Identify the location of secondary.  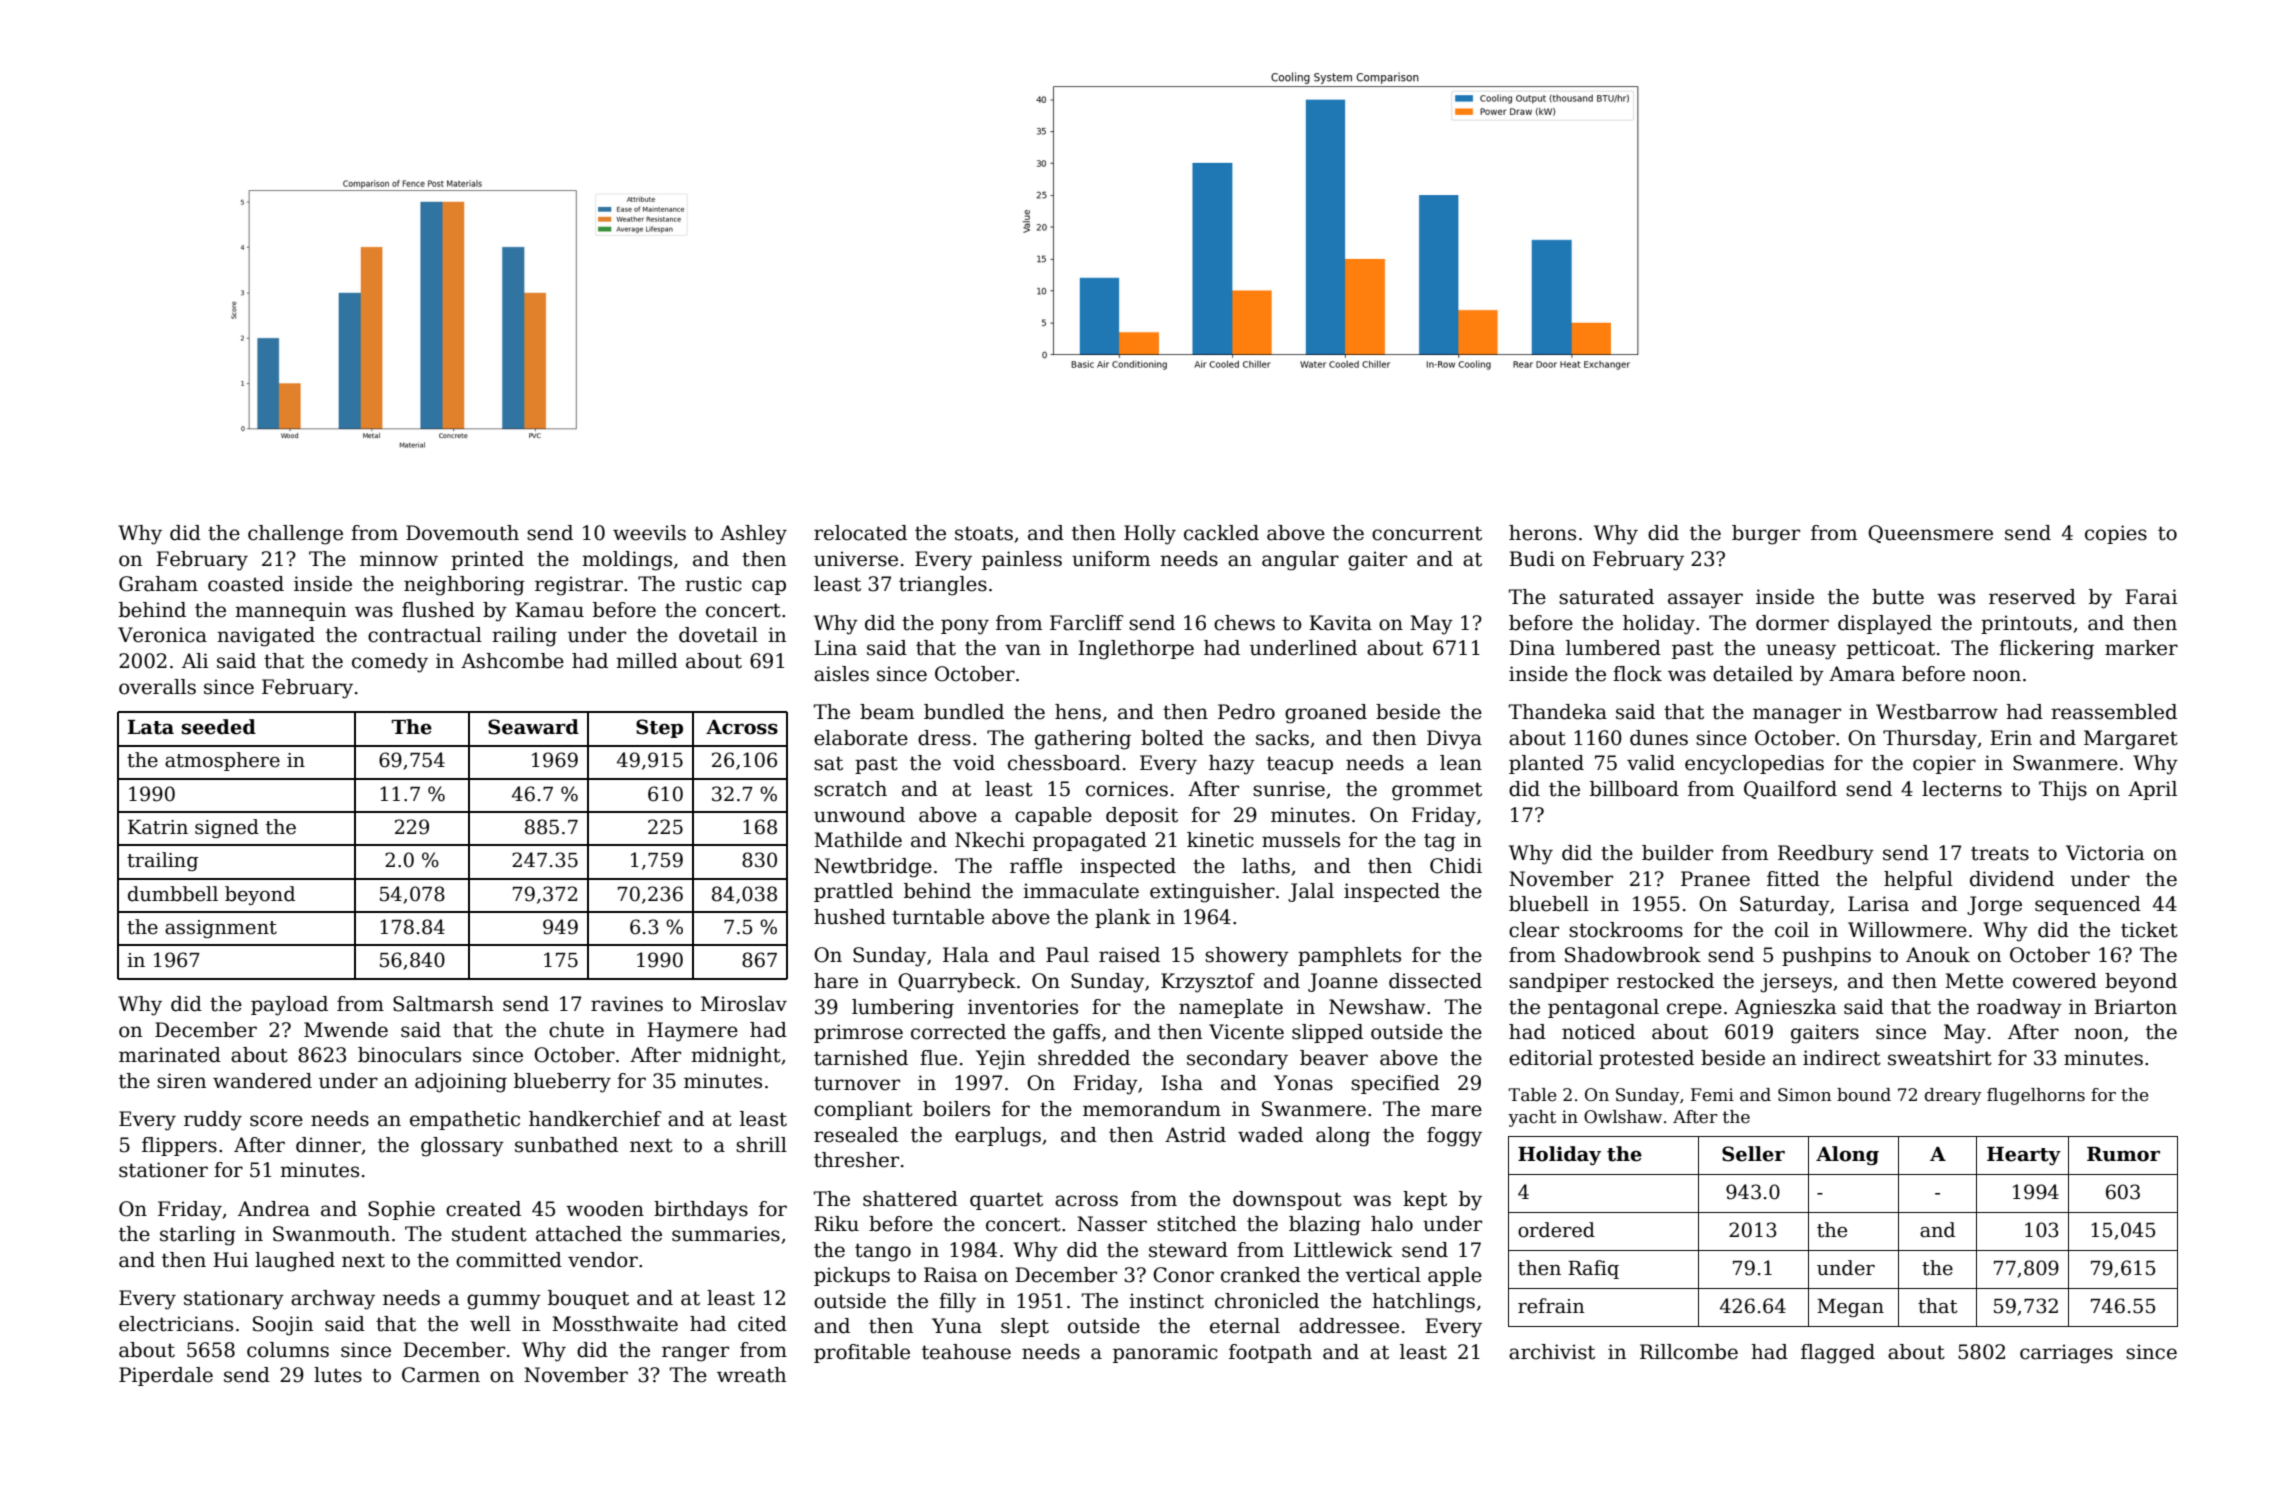
(1237, 1060).
